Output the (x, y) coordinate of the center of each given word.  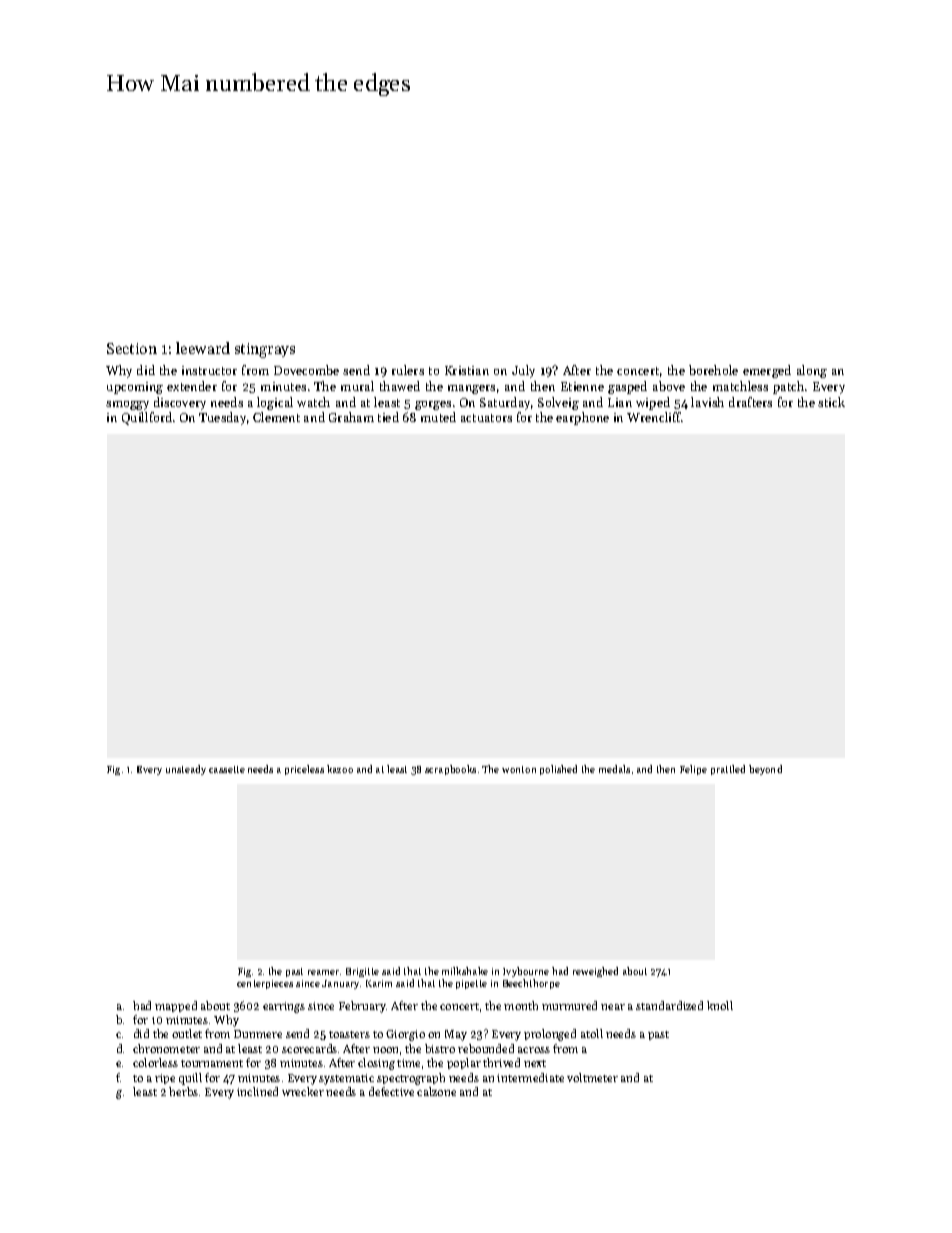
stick (831, 402)
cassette (227, 769)
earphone (582, 418)
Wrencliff (654, 417)
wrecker (303, 1091)
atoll (592, 1033)
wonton (519, 769)
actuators (486, 418)
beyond (765, 770)
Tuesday (222, 418)
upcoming (135, 388)
